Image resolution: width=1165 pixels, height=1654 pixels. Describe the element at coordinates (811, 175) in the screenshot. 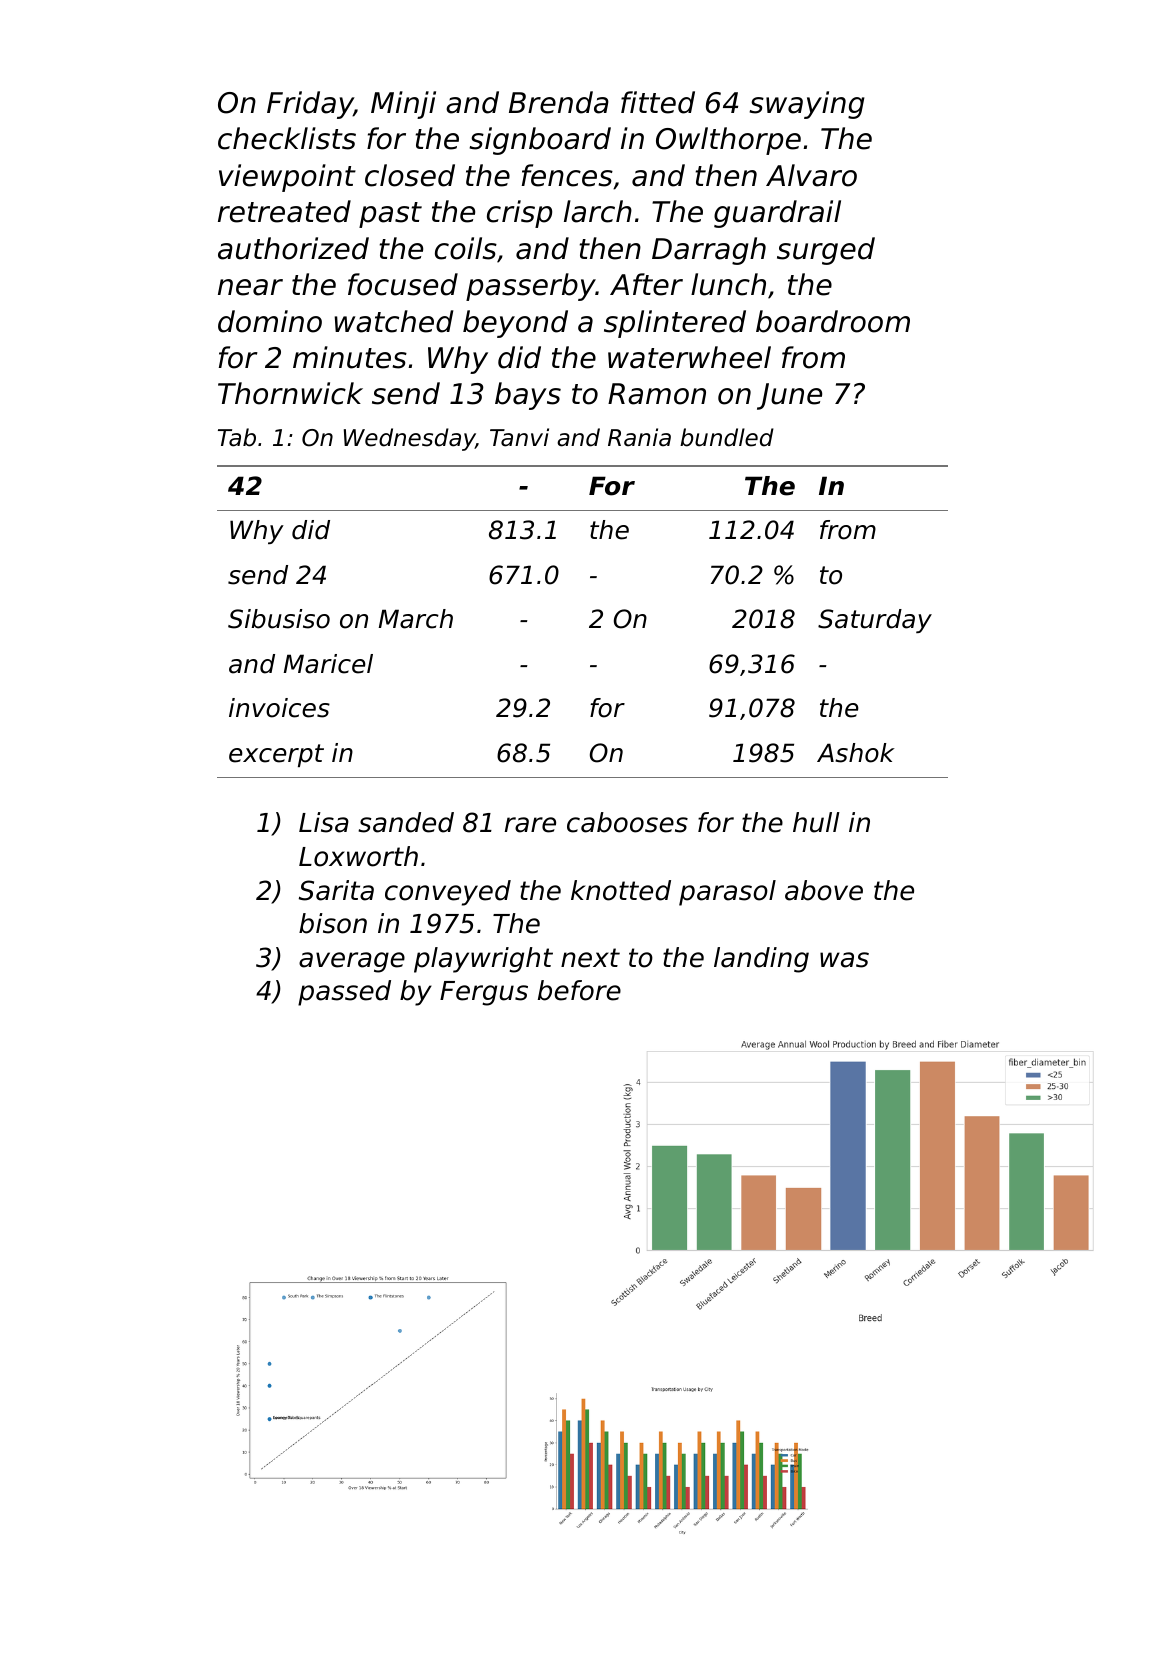

I see `Alvaro` at that location.
